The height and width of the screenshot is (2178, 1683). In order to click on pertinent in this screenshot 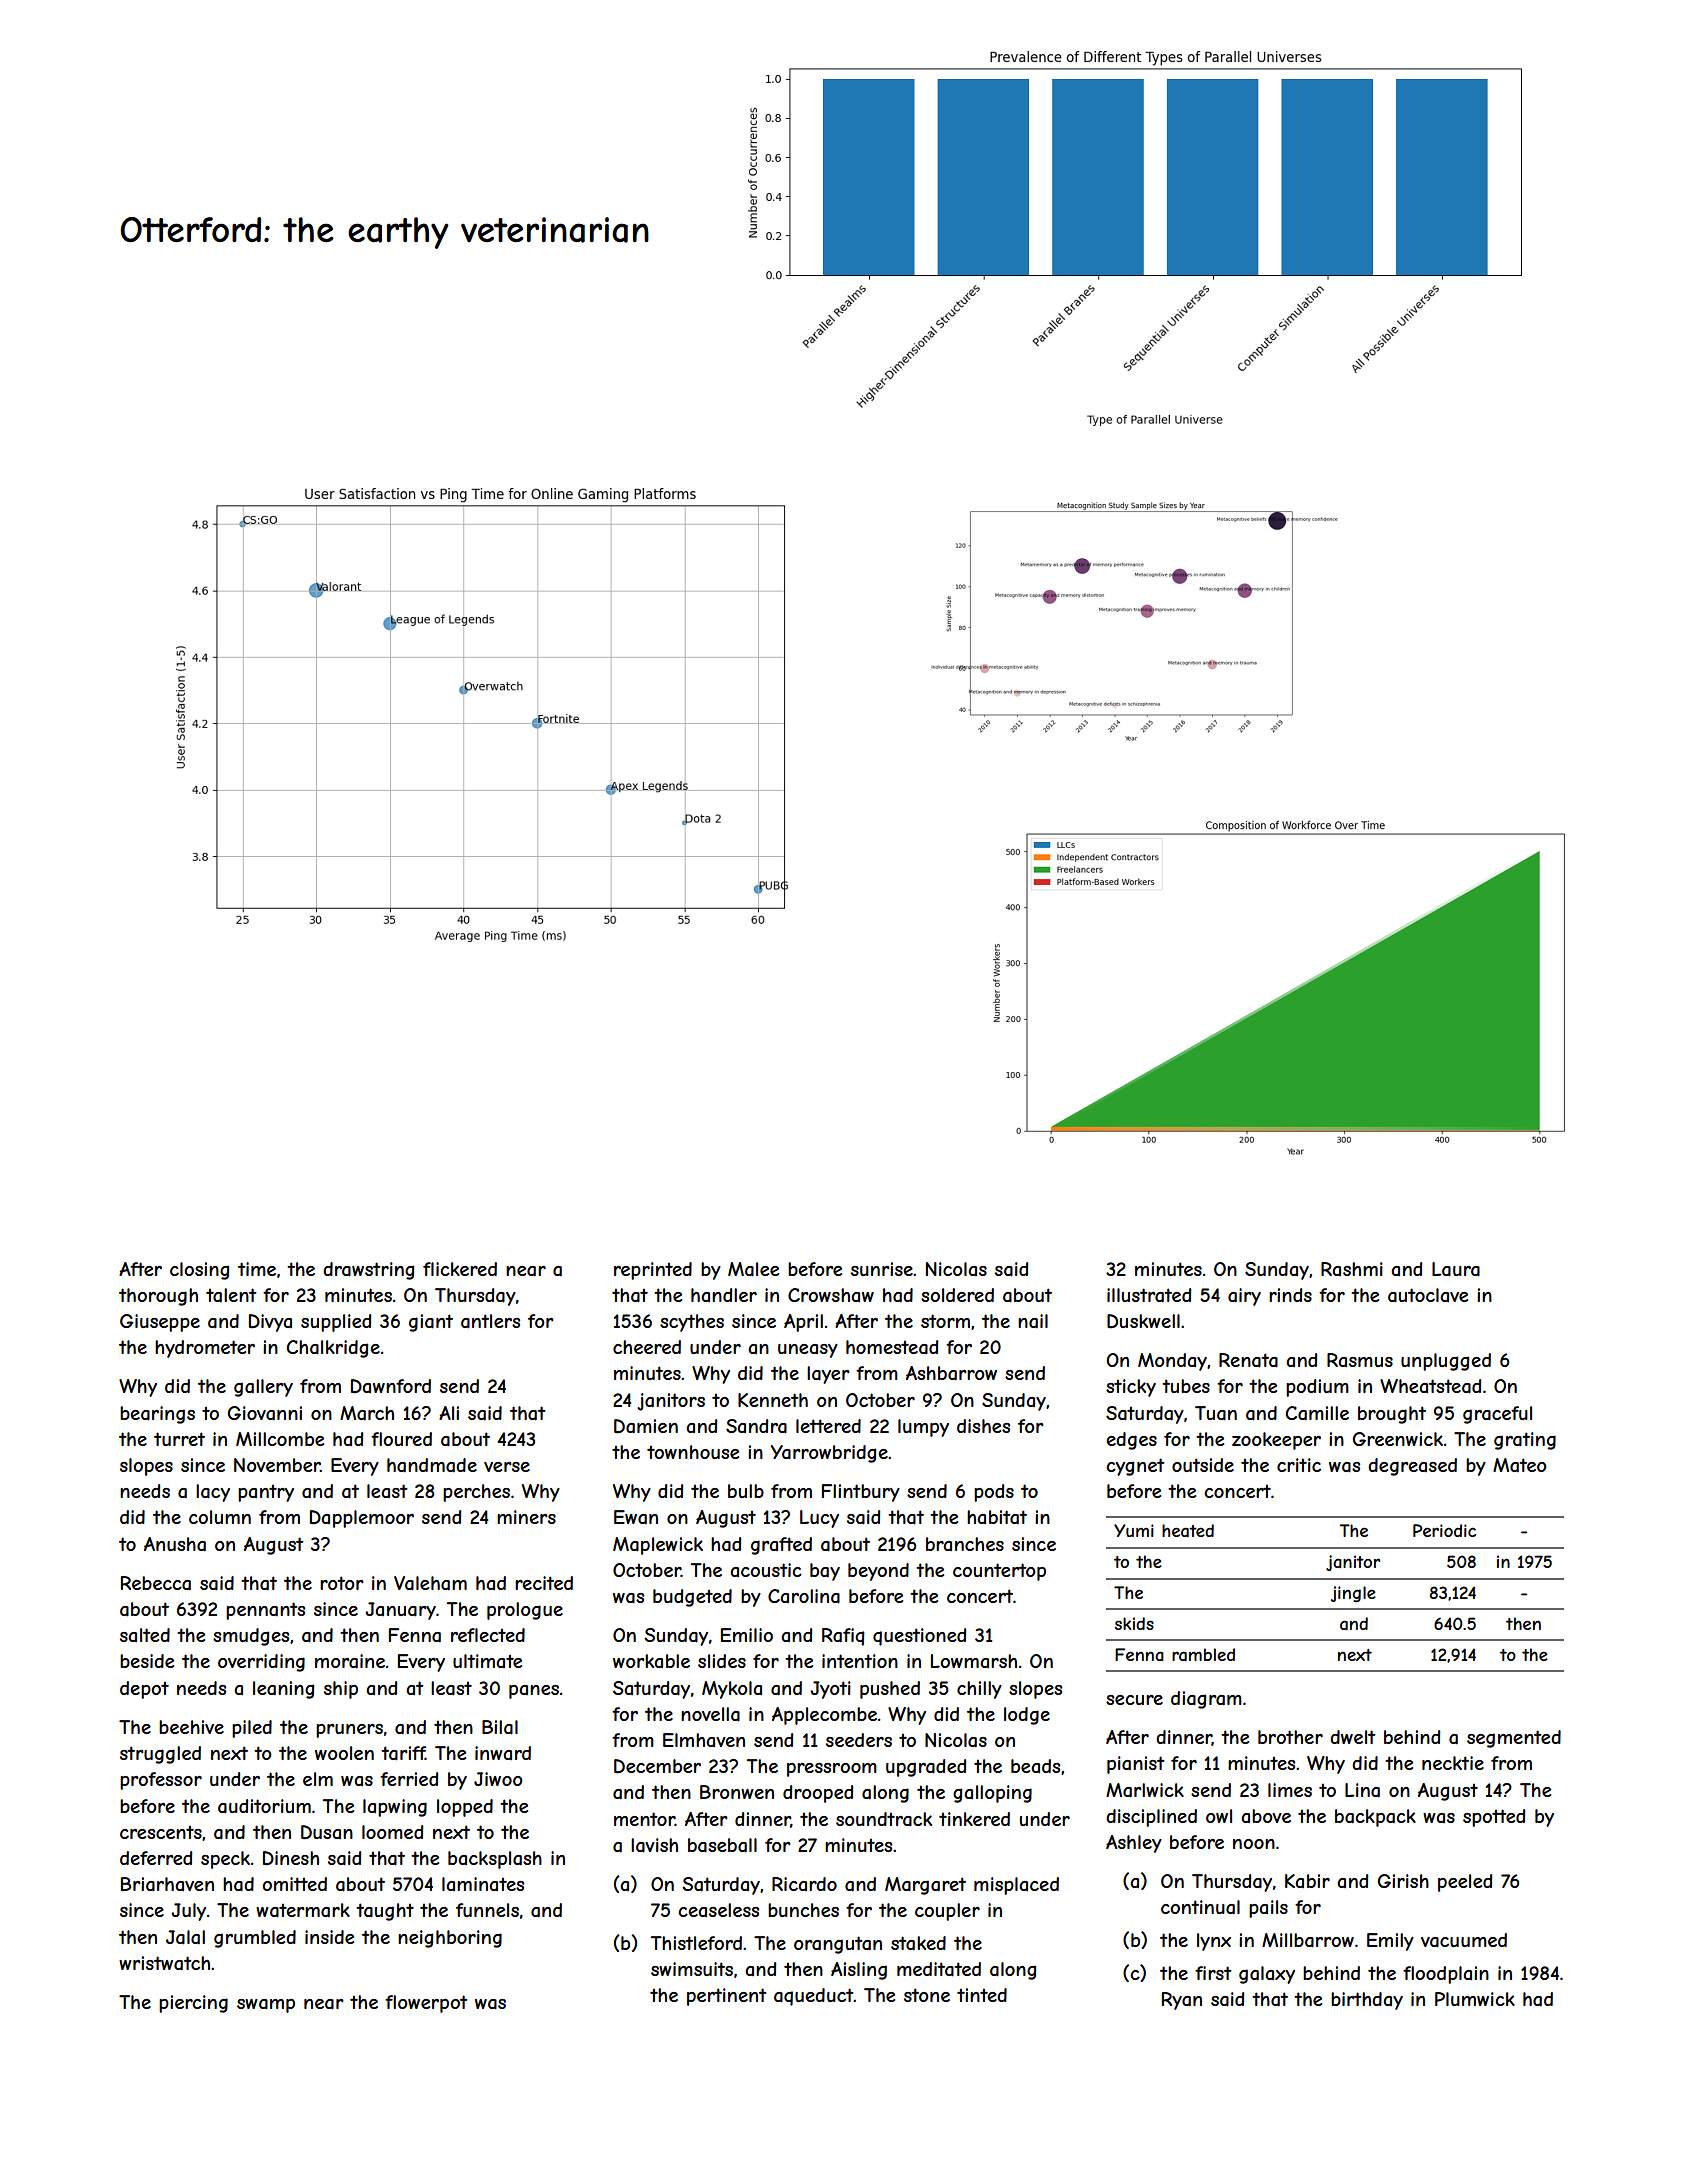, I will do `click(727, 1997)`.
